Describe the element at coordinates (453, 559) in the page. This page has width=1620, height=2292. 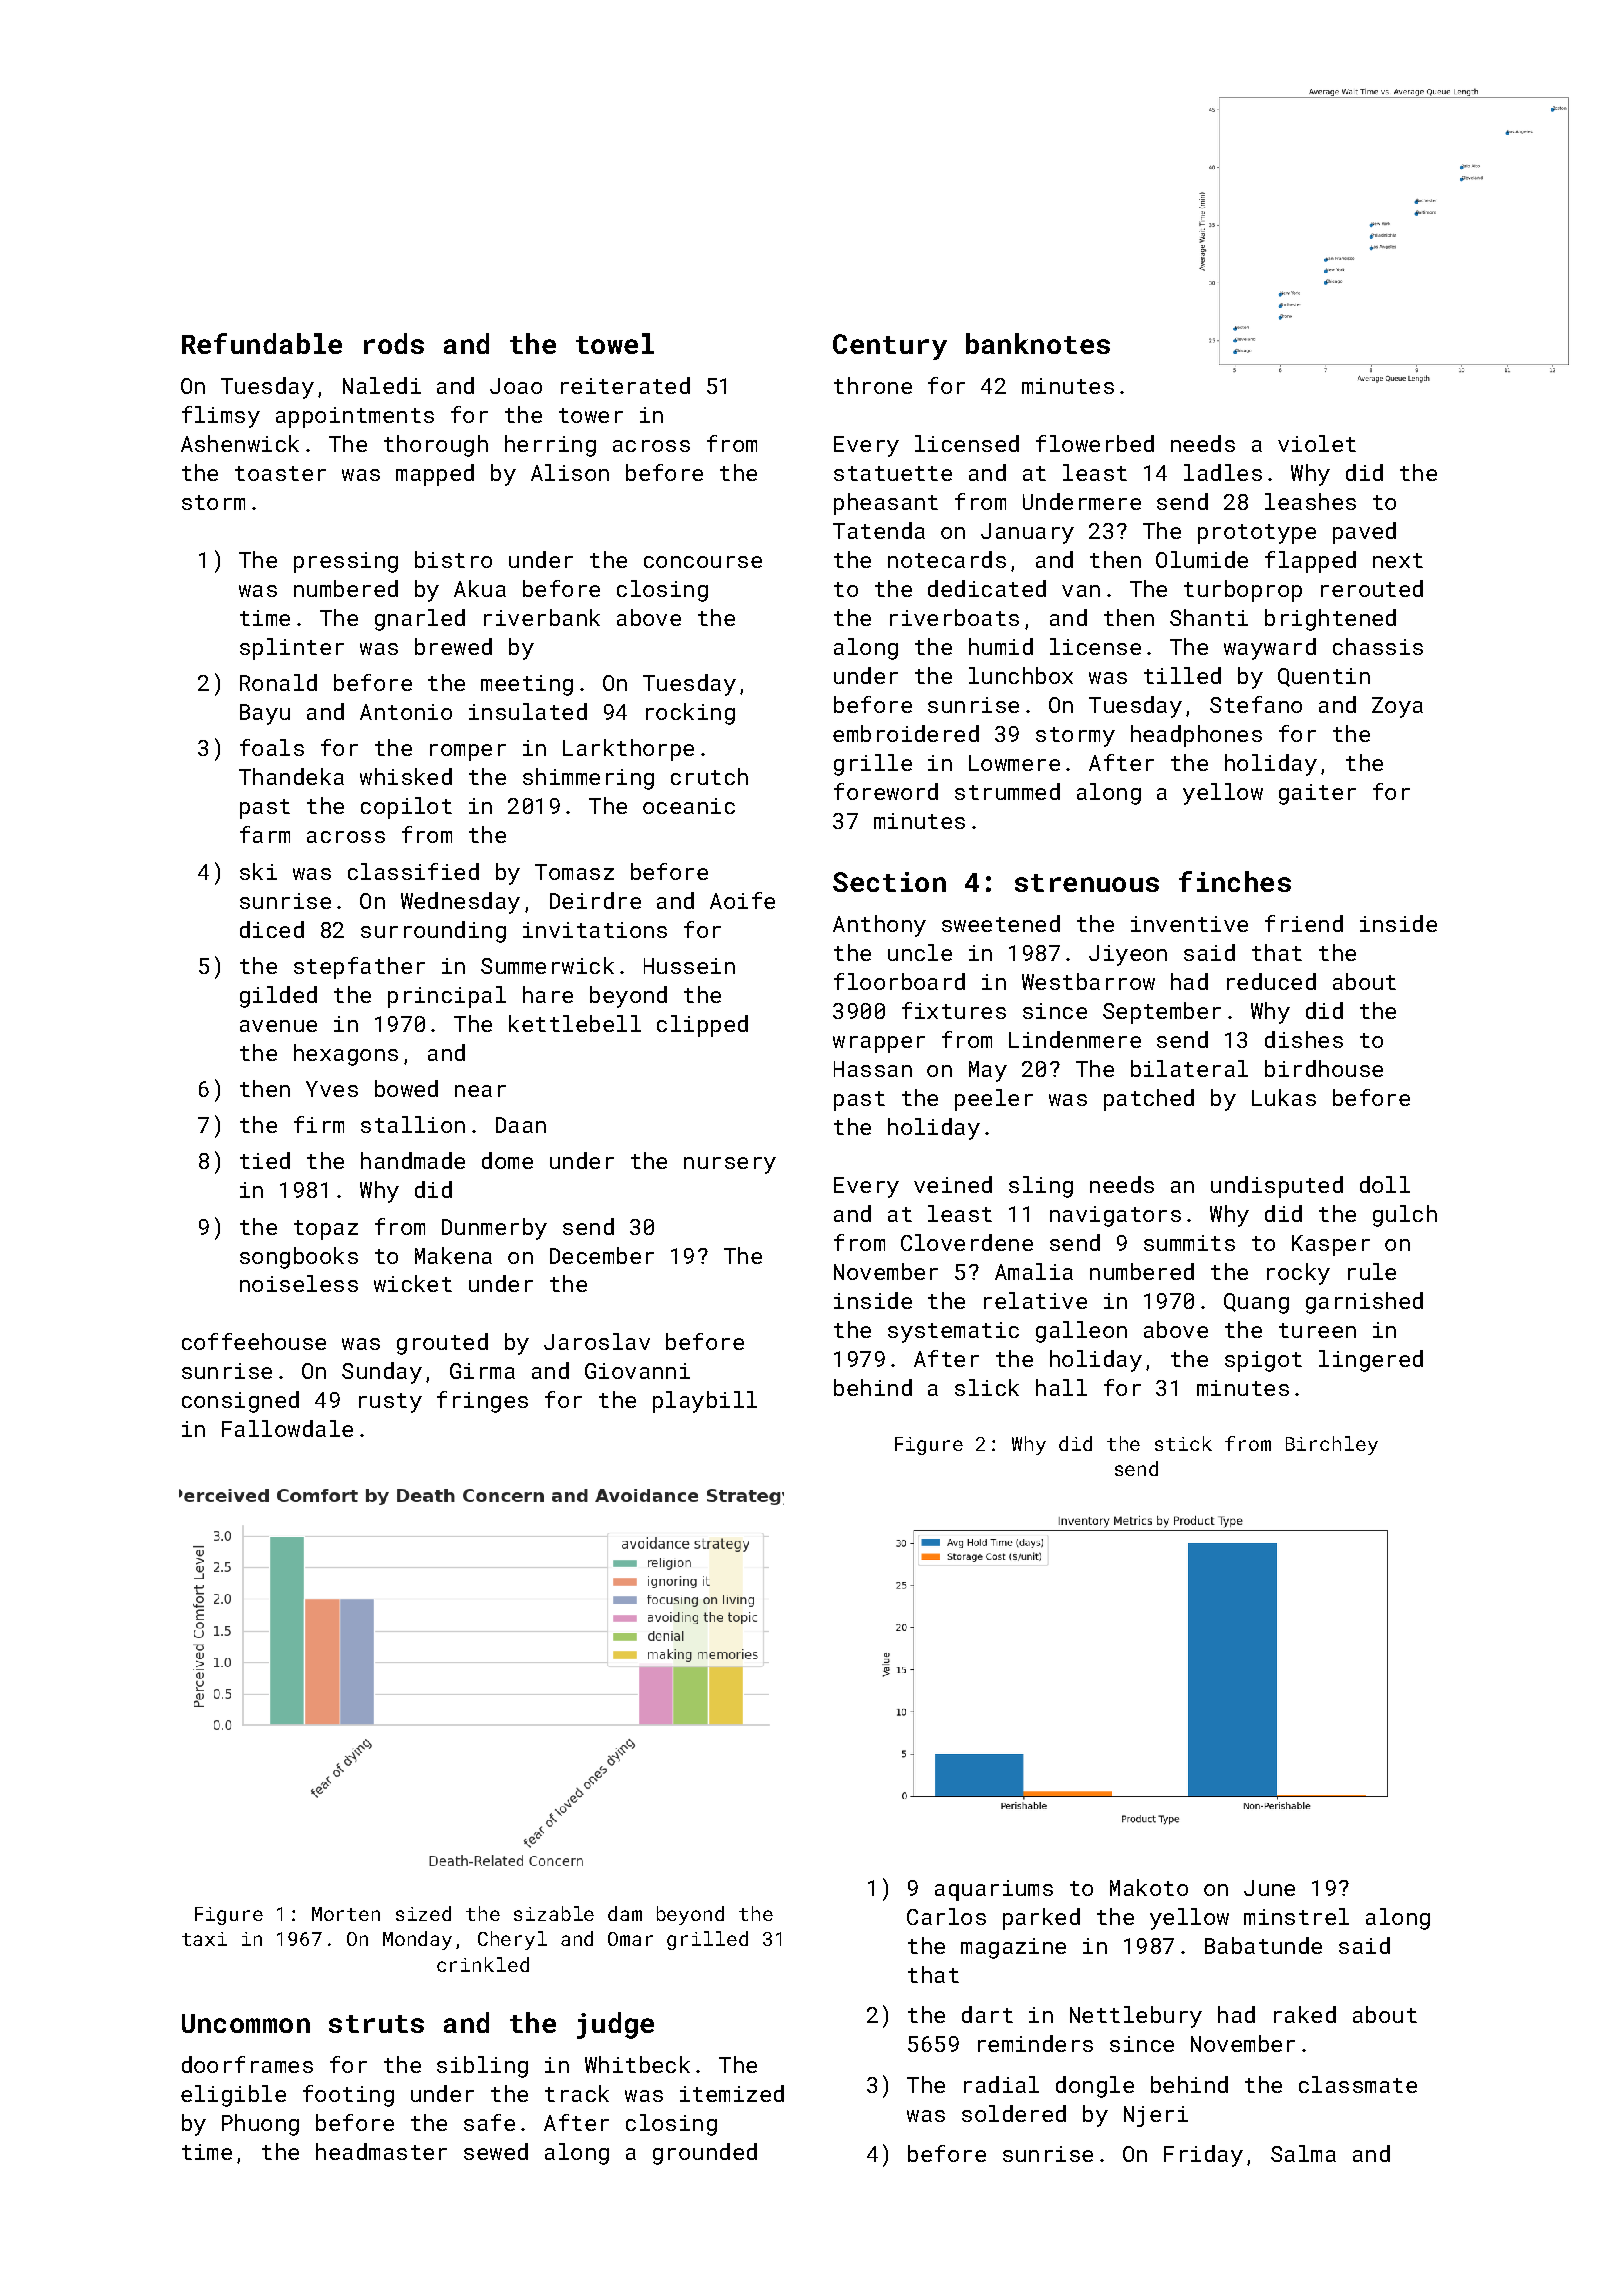
I see `bistro` at that location.
